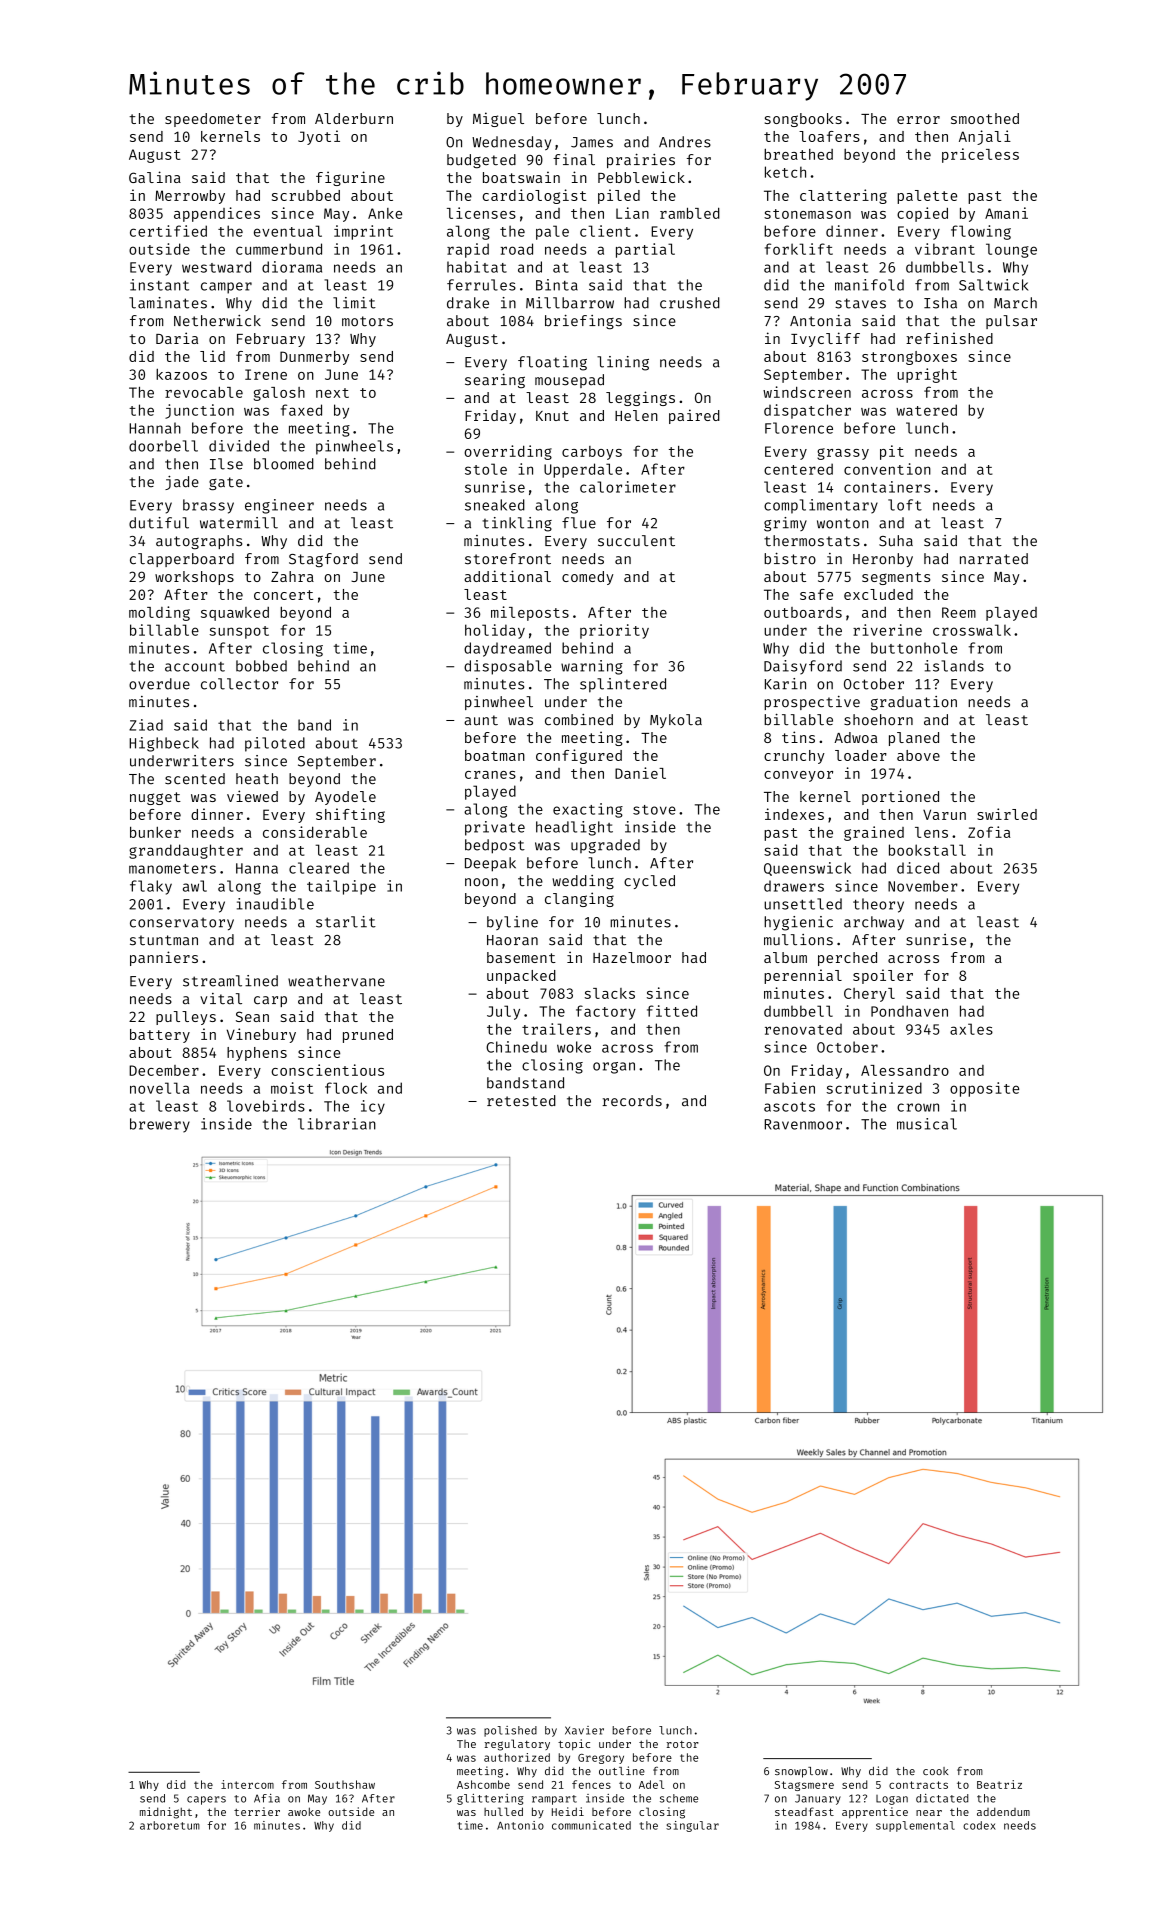  Describe the element at coordinates (636, 541) in the screenshot. I see `succulent` at that location.
